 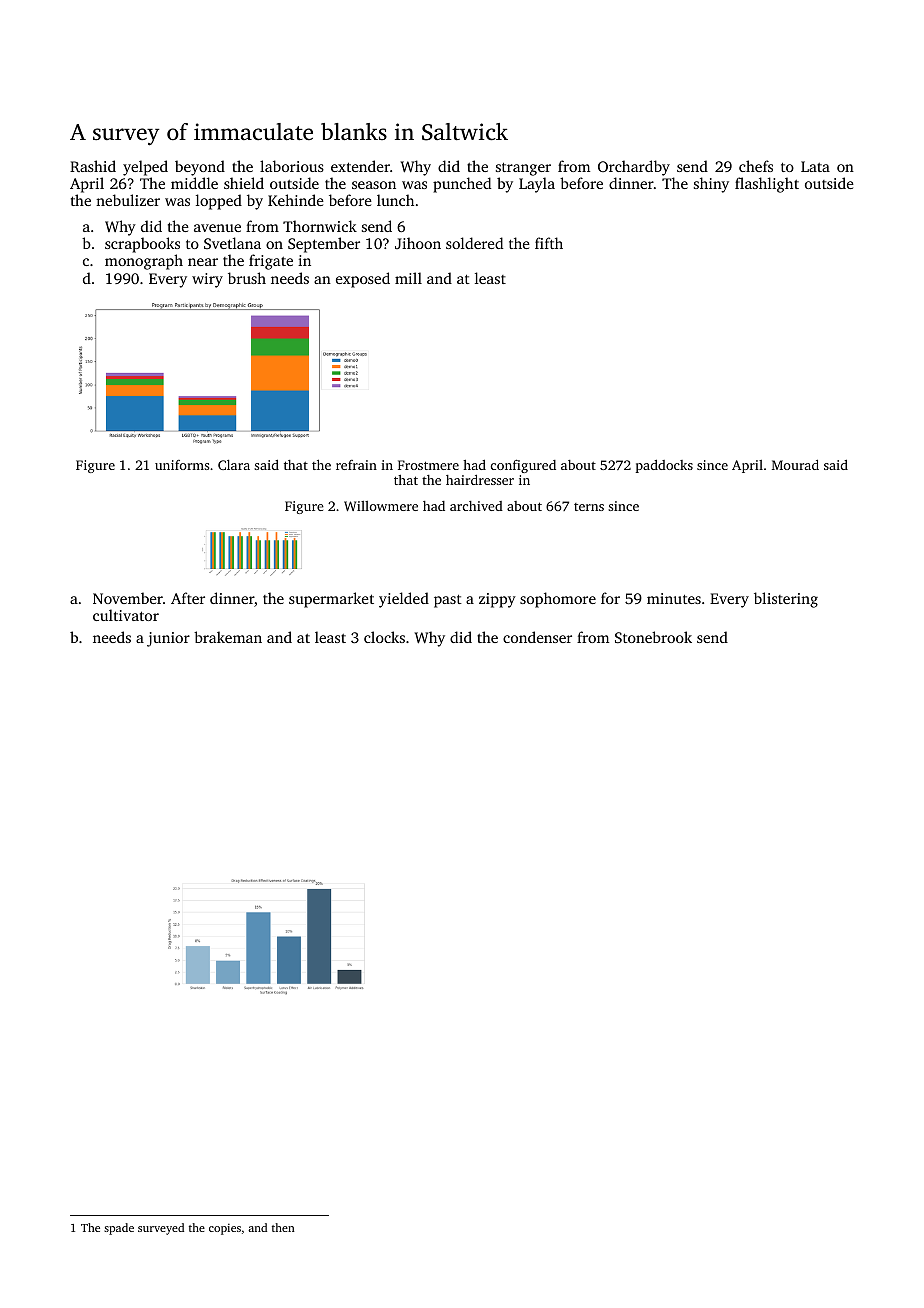 What do you see at coordinates (283, 1227) in the image?
I see `then` at bounding box center [283, 1227].
